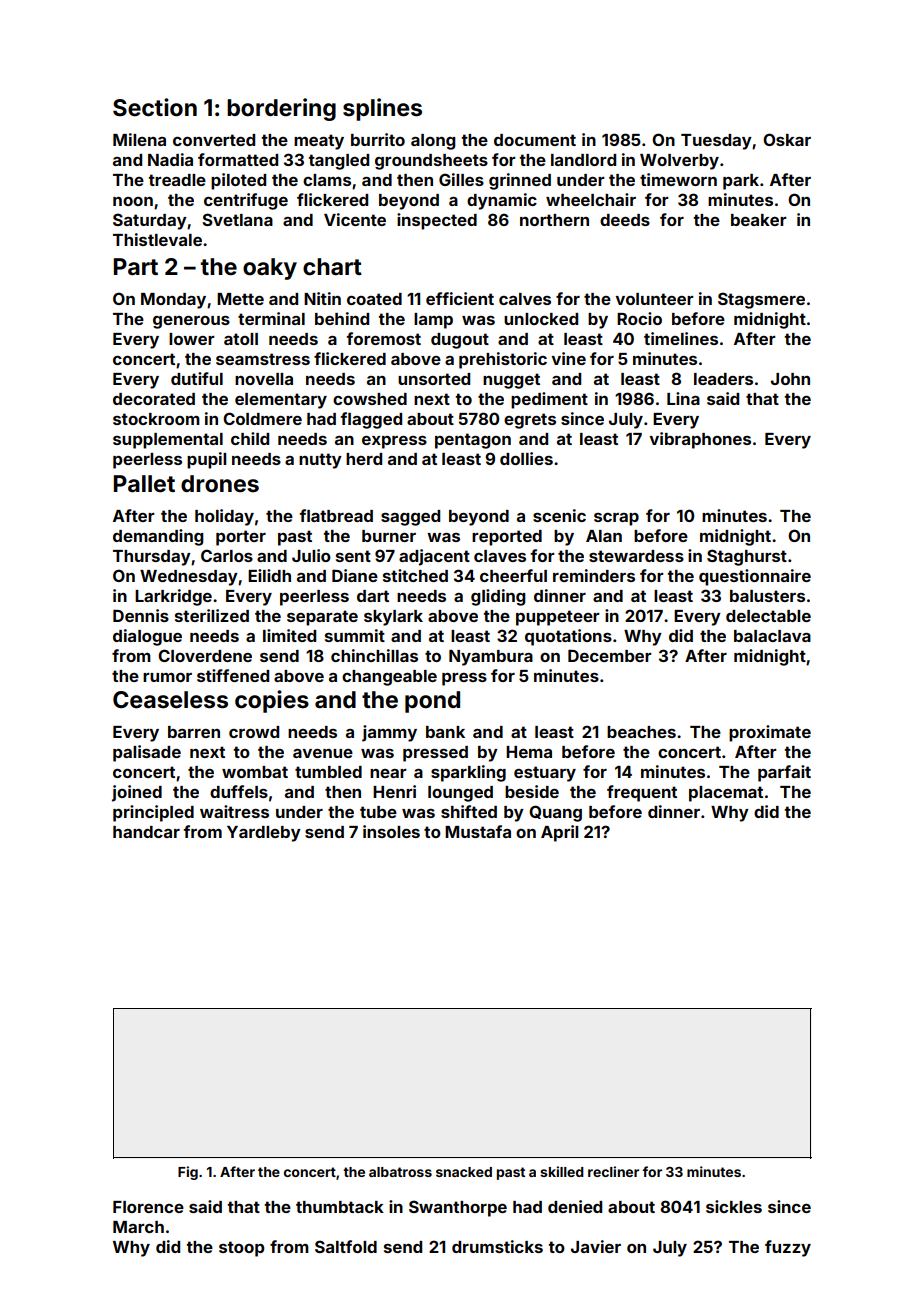 This image has height=1308, width=924. What do you see at coordinates (636, 556) in the image?
I see `stewardess` at bounding box center [636, 556].
